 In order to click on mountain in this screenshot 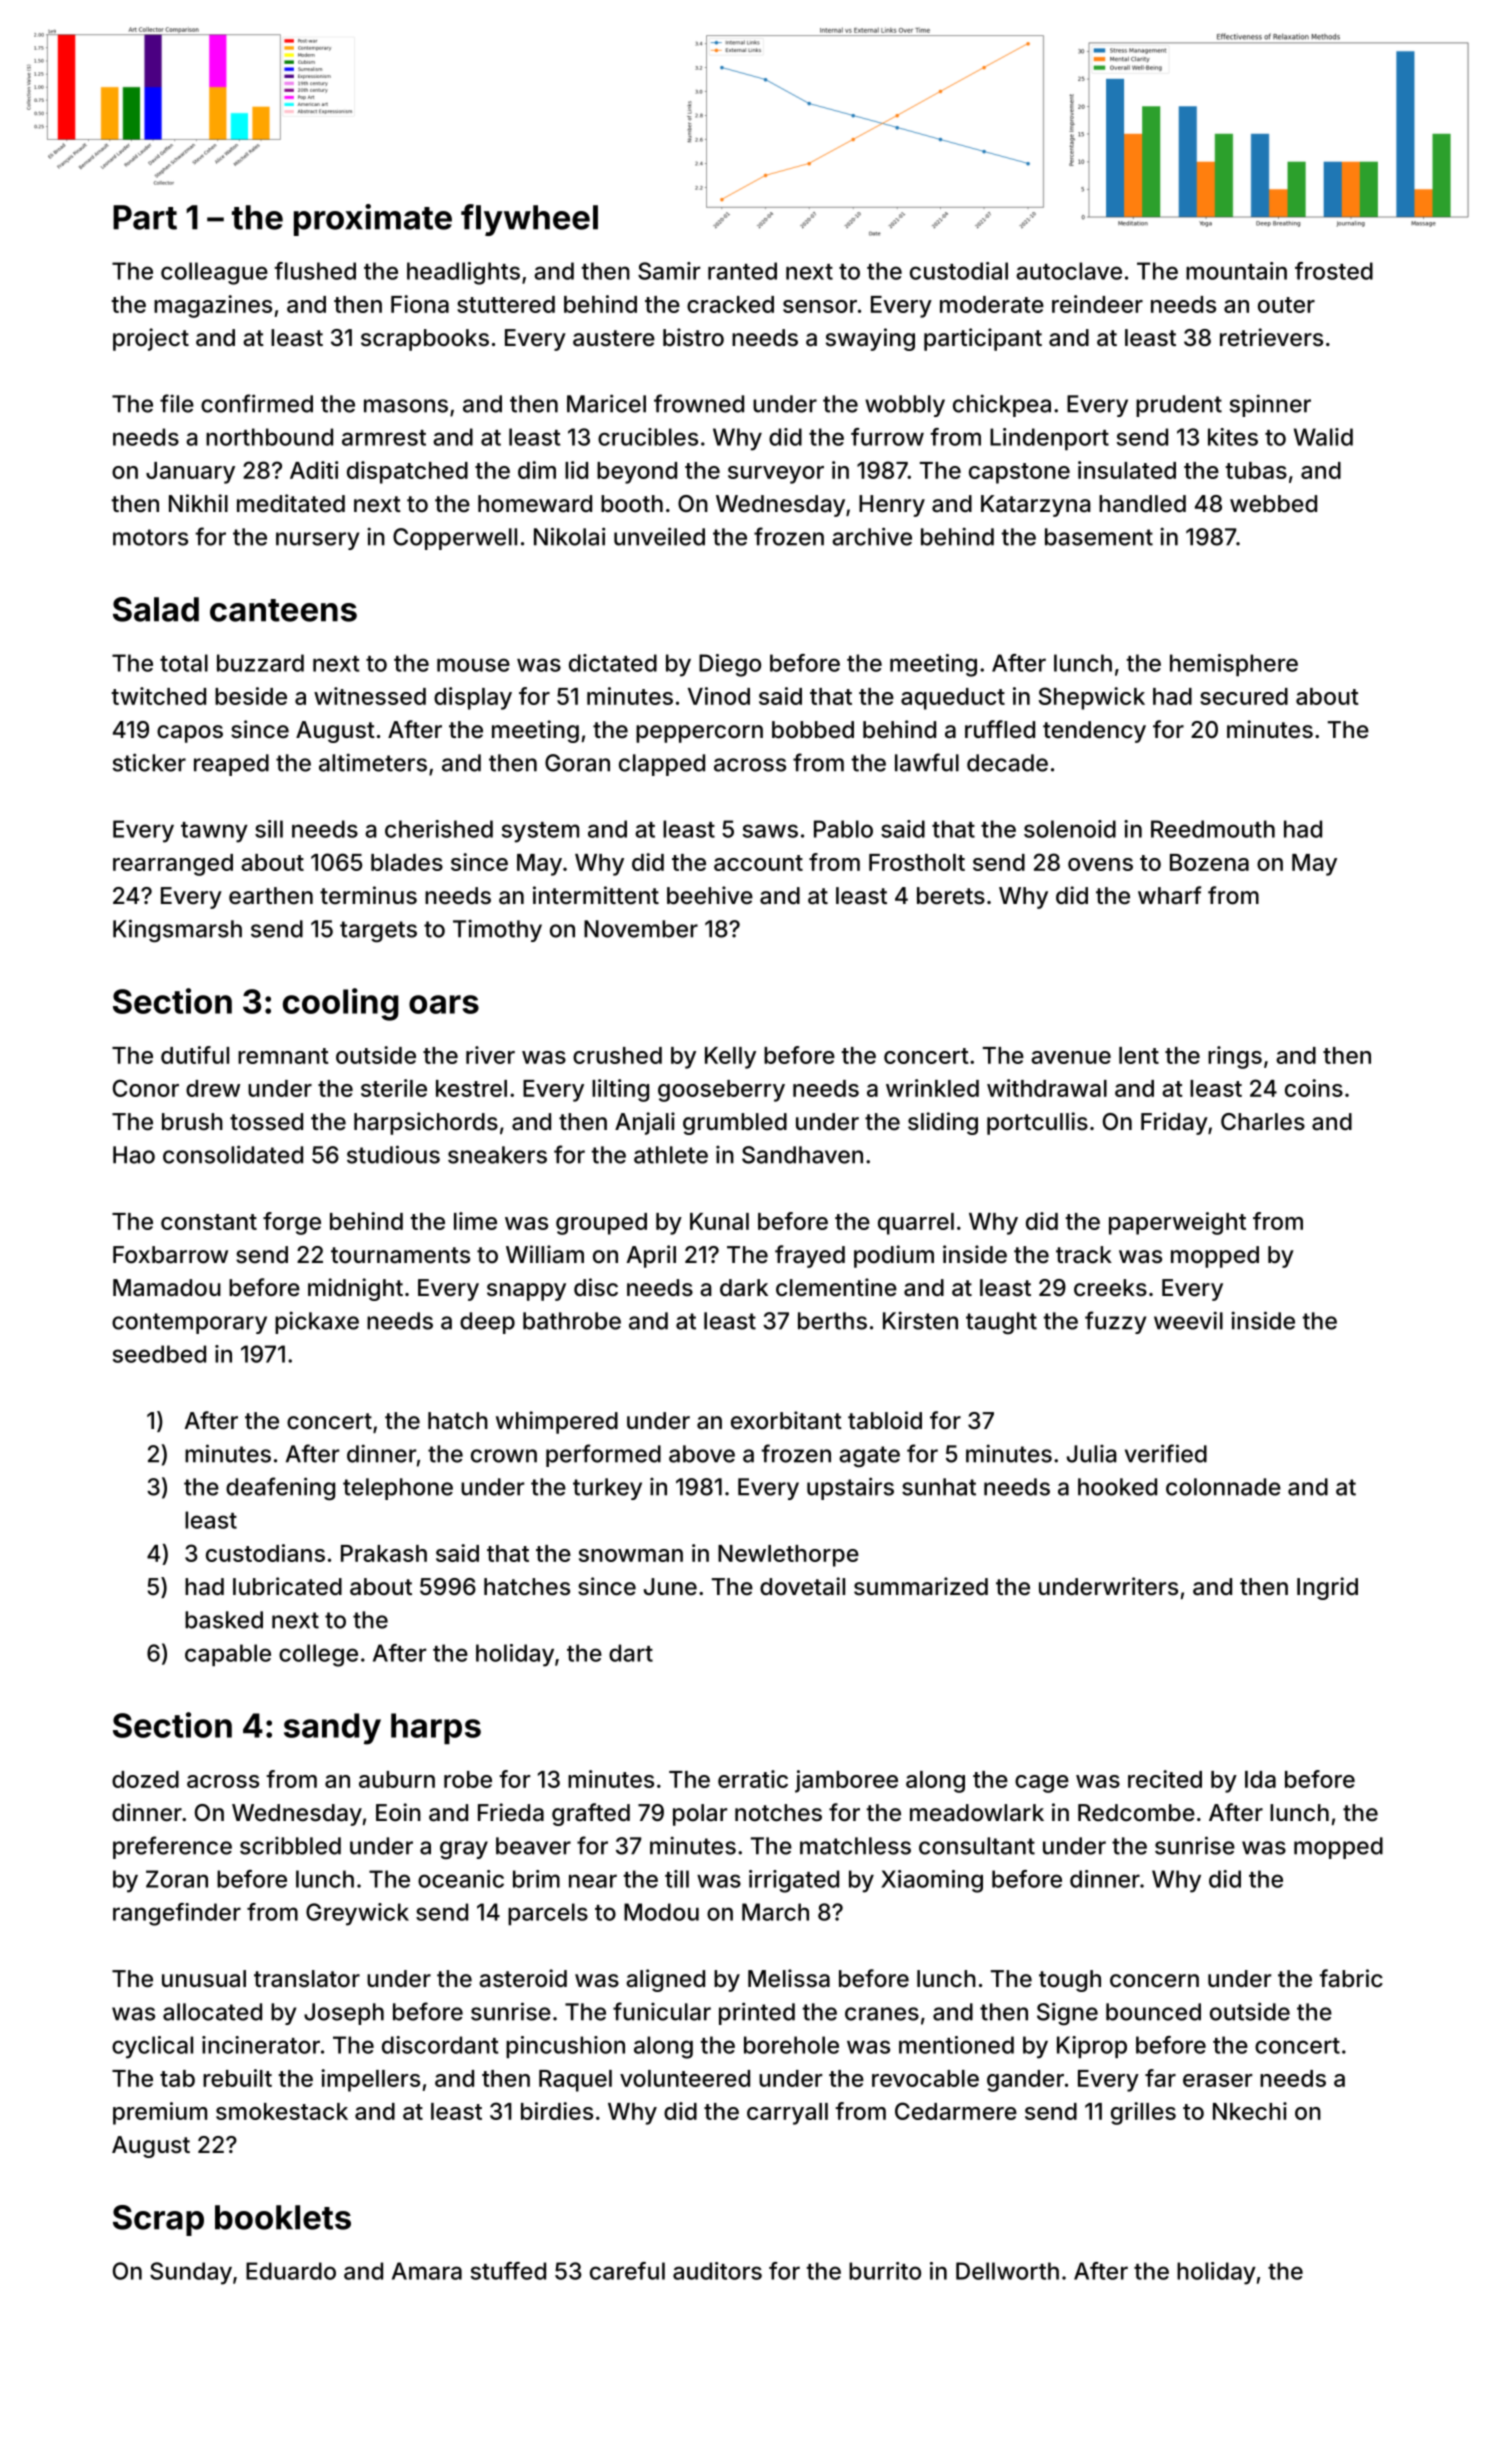, I will do `click(1236, 271)`.
